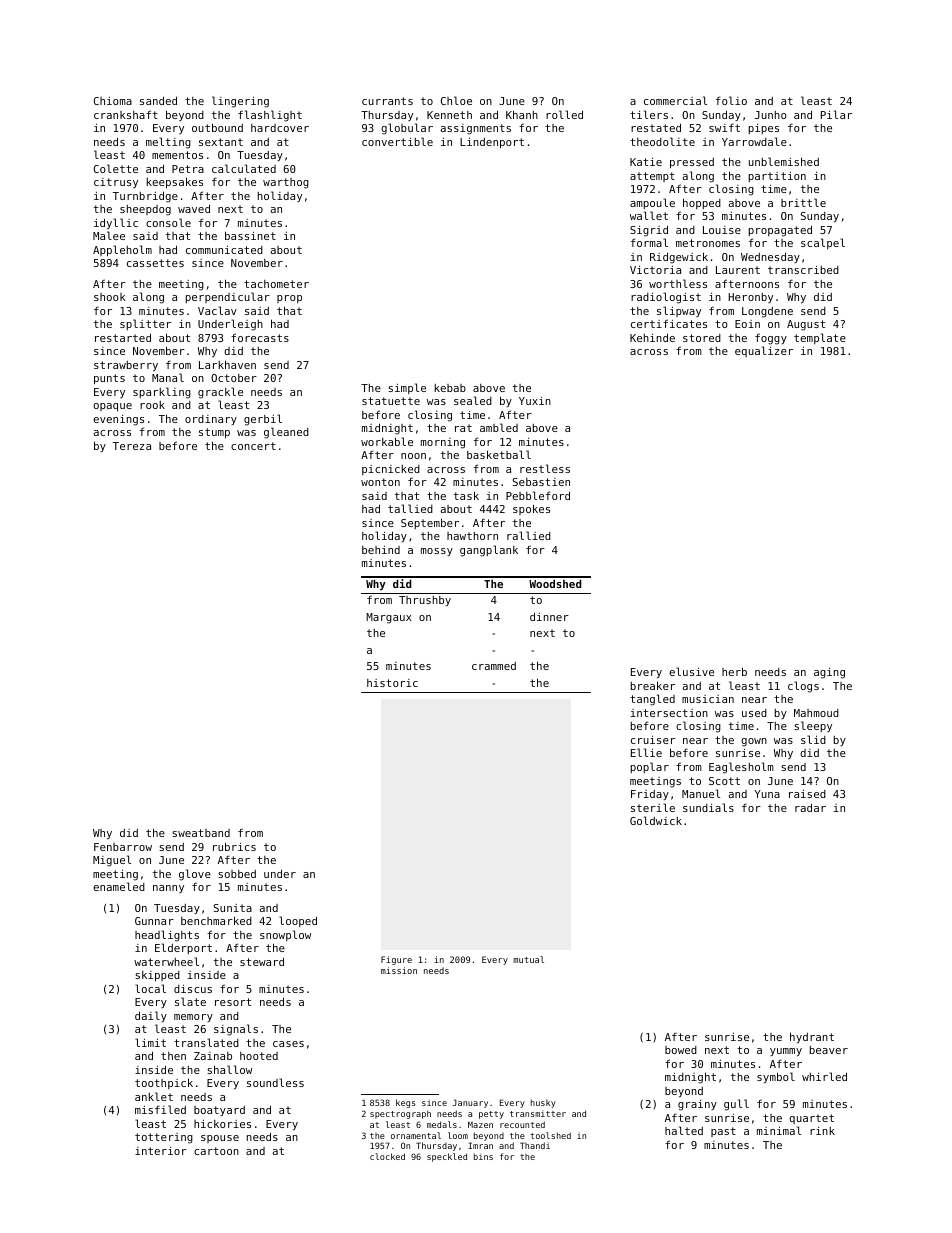  What do you see at coordinates (216, 1151) in the screenshot?
I see `cartoon` at bounding box center [216, 1151].
